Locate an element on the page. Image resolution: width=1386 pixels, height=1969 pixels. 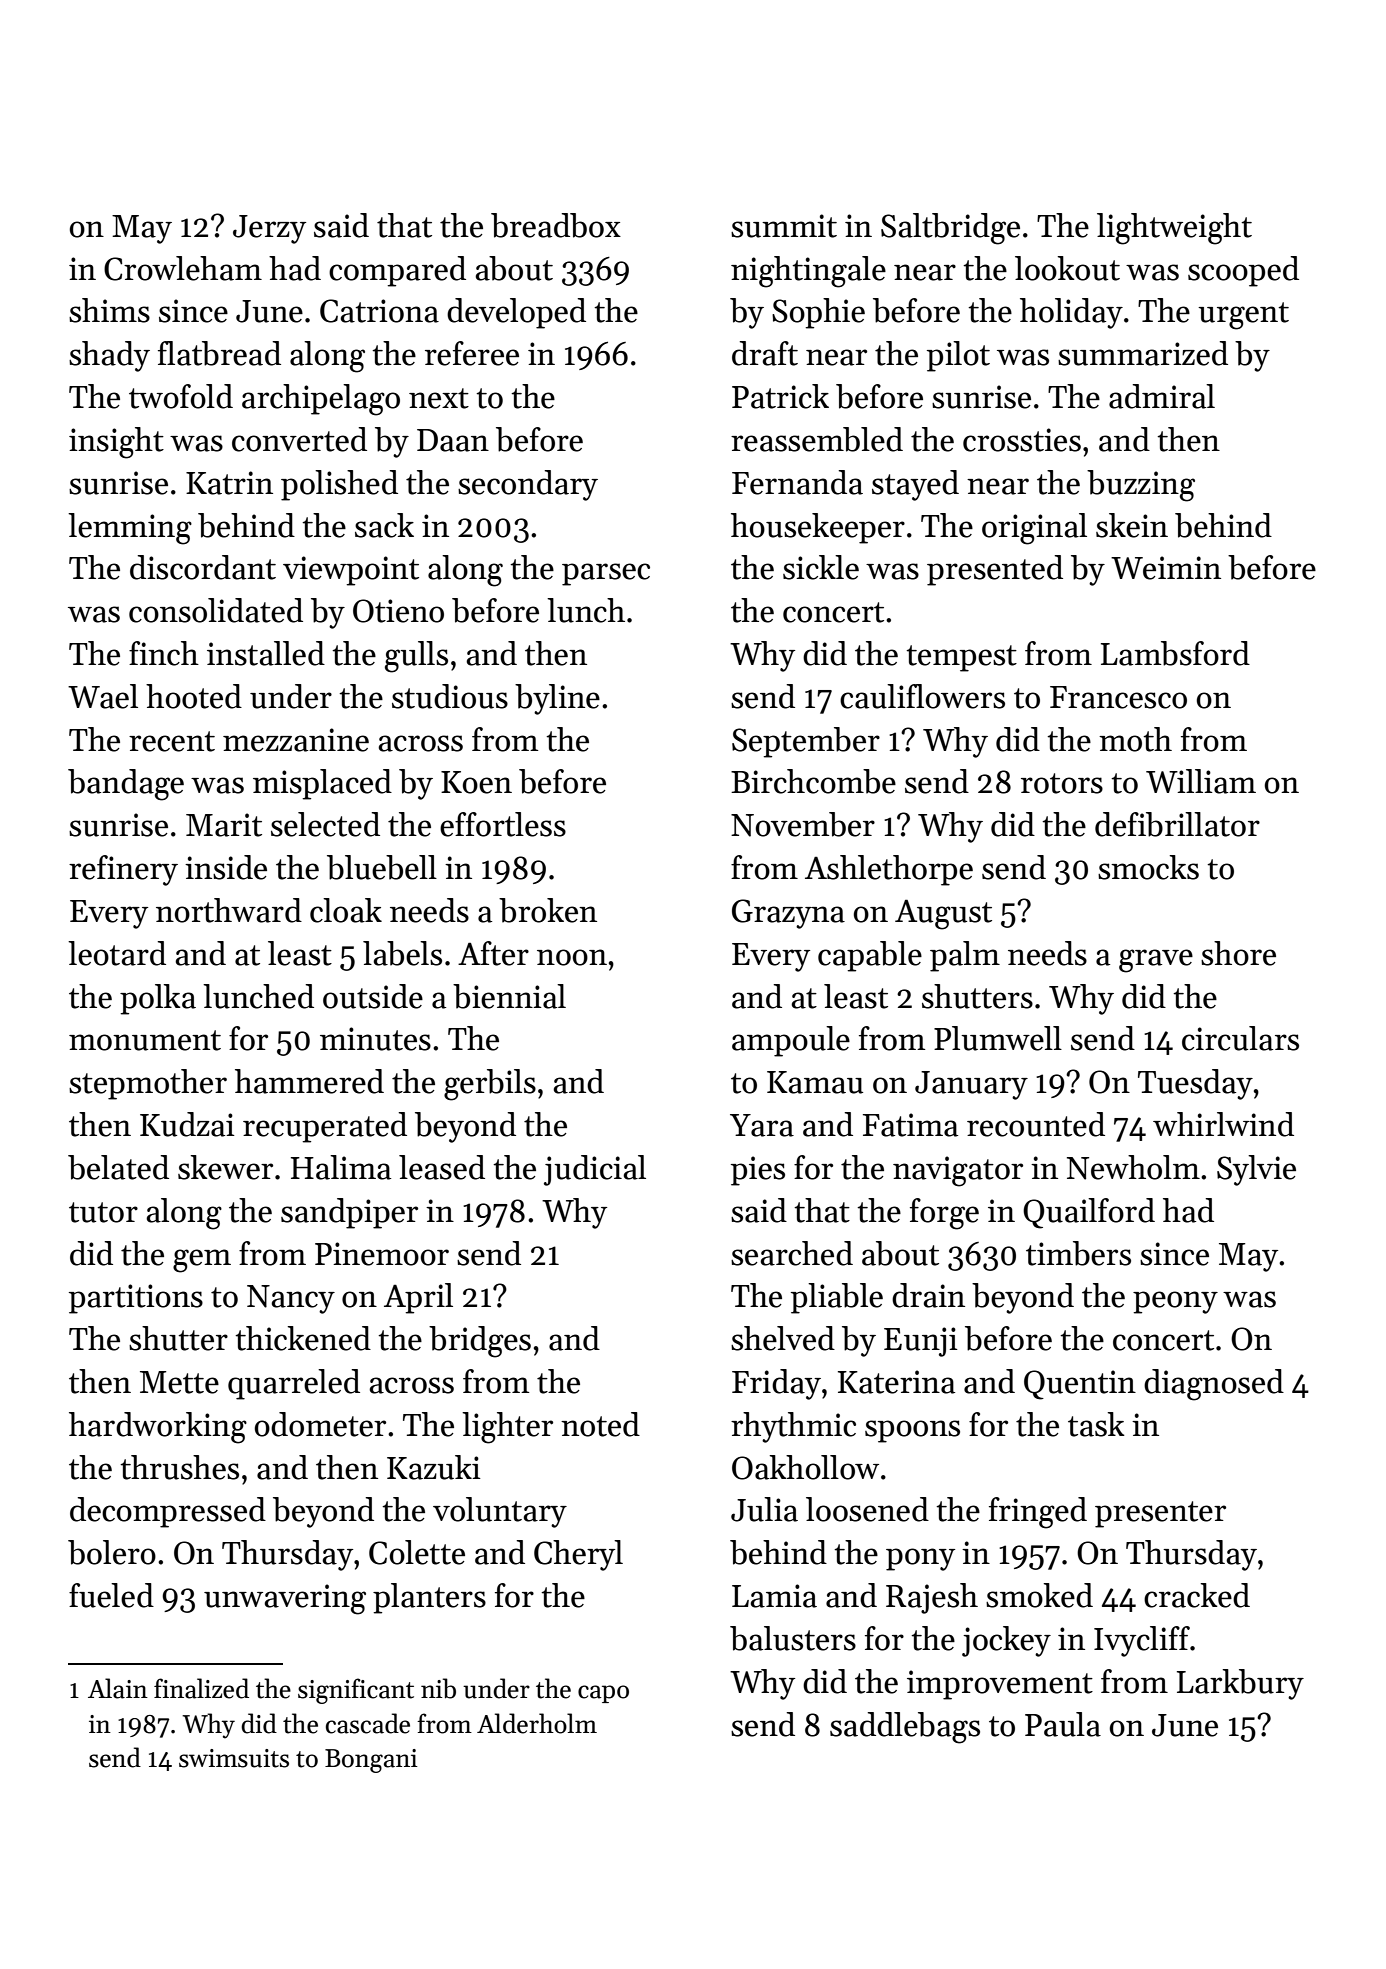
lemming is located at coordinates (130, 529).
